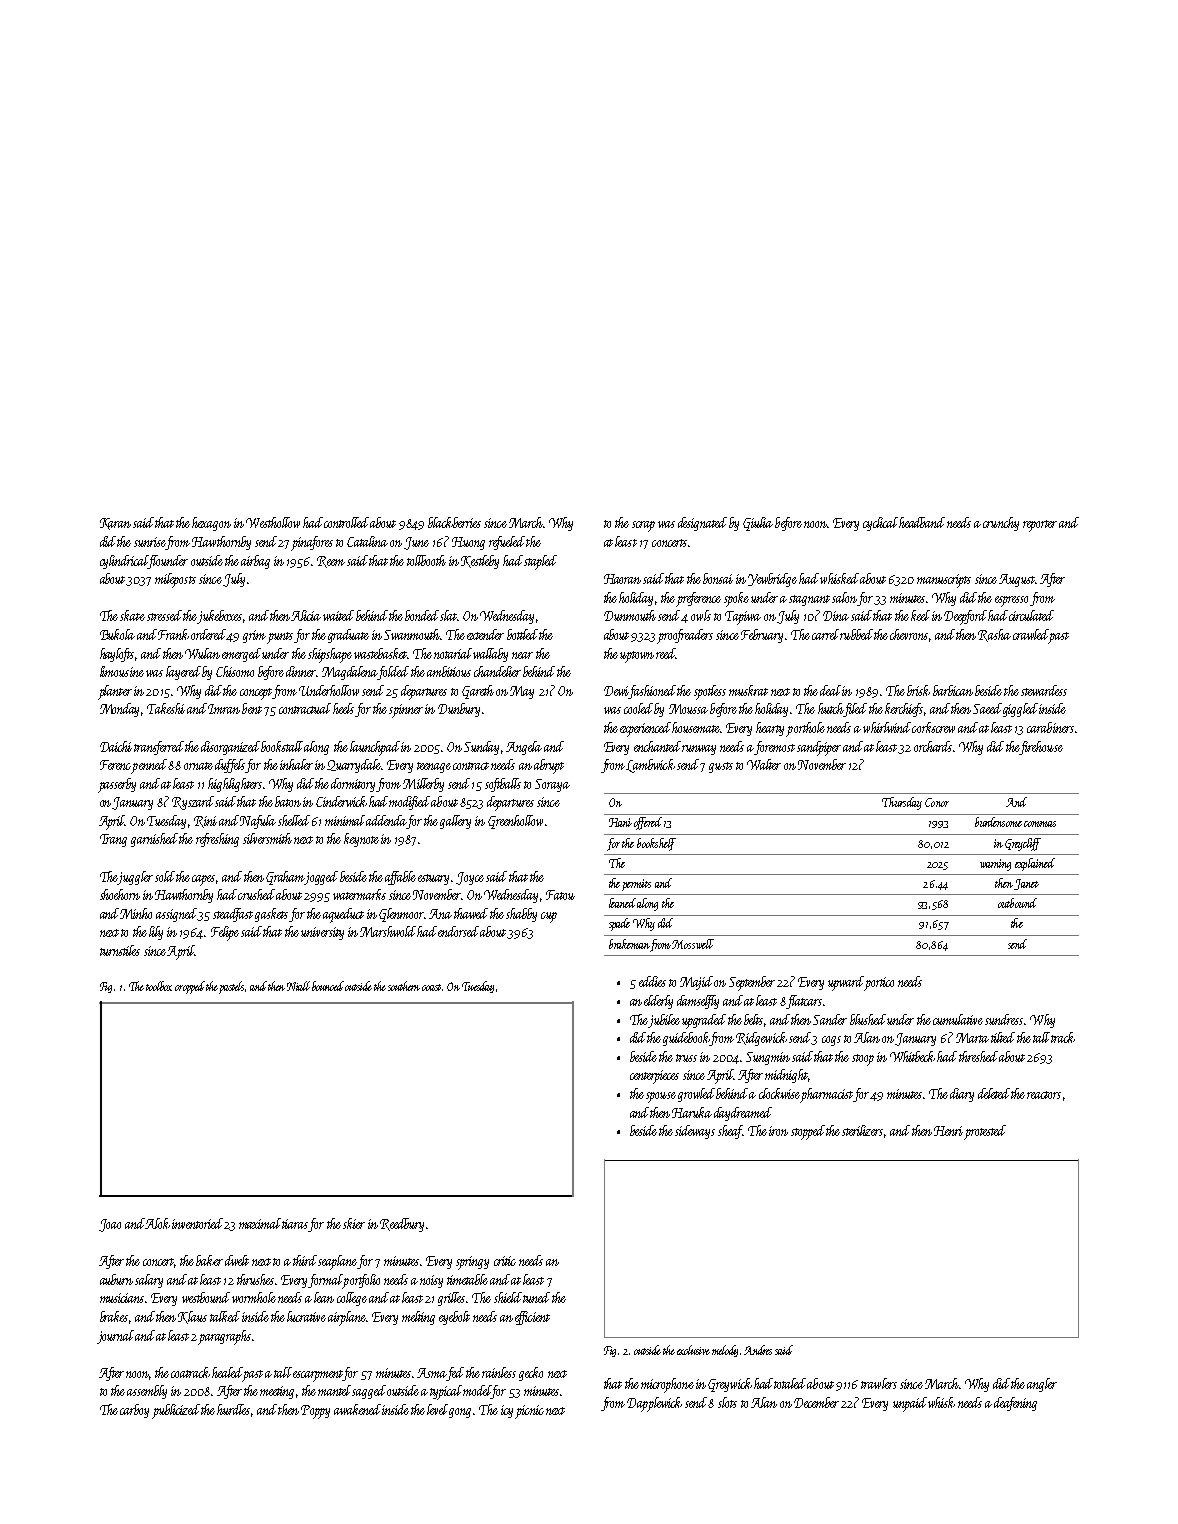  What do you see at coordinates (687, 1039) in the screenshot?
I see `guidebook` at bounding box center [687, 1039].
